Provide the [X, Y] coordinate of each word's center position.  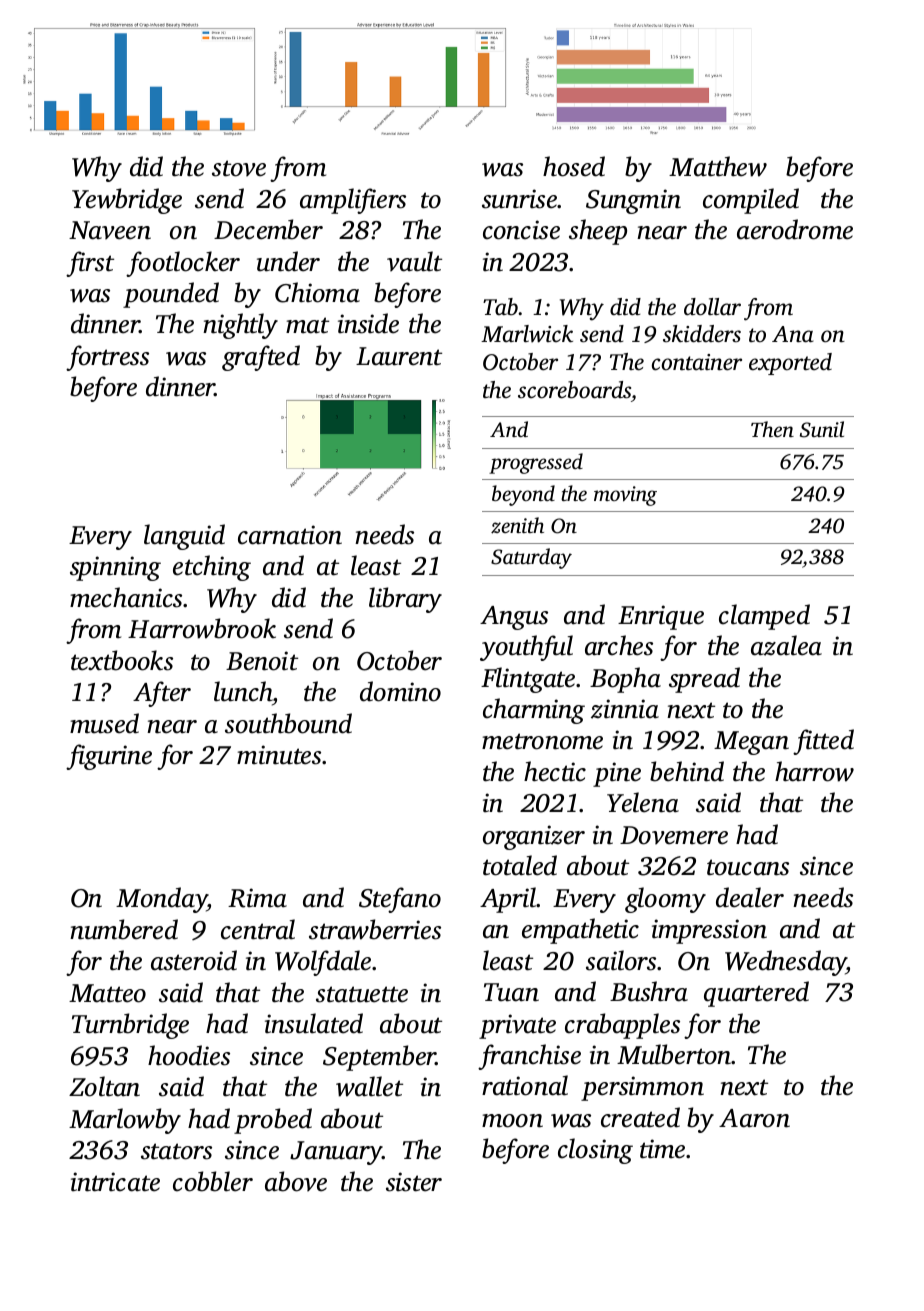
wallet [369, 1086]
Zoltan [104, 1086]
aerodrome [795, 229]
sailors [621, 960]
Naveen [110, 230]
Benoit [262, 661]
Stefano [400, 900]
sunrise [520, 199]
